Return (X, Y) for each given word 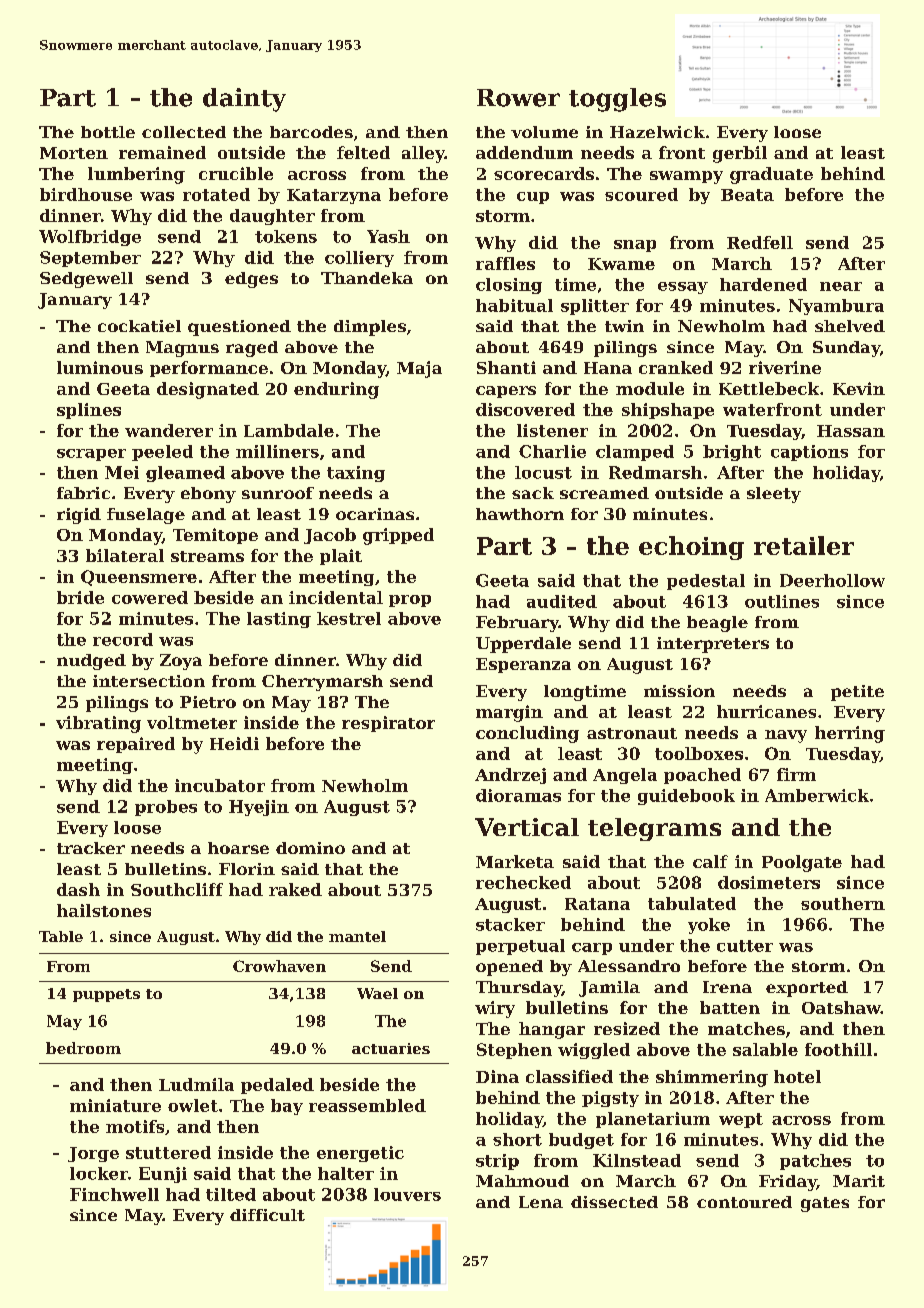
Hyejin (259, 808)
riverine (785, 367)
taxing (356, 474)
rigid (79, 516)
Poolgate (802, 863)
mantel (357, 936)
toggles (617, 100)
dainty (244, 100)
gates (825, 1204)
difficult (267, 1215)
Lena (541, 1202)
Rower (518, 98)
